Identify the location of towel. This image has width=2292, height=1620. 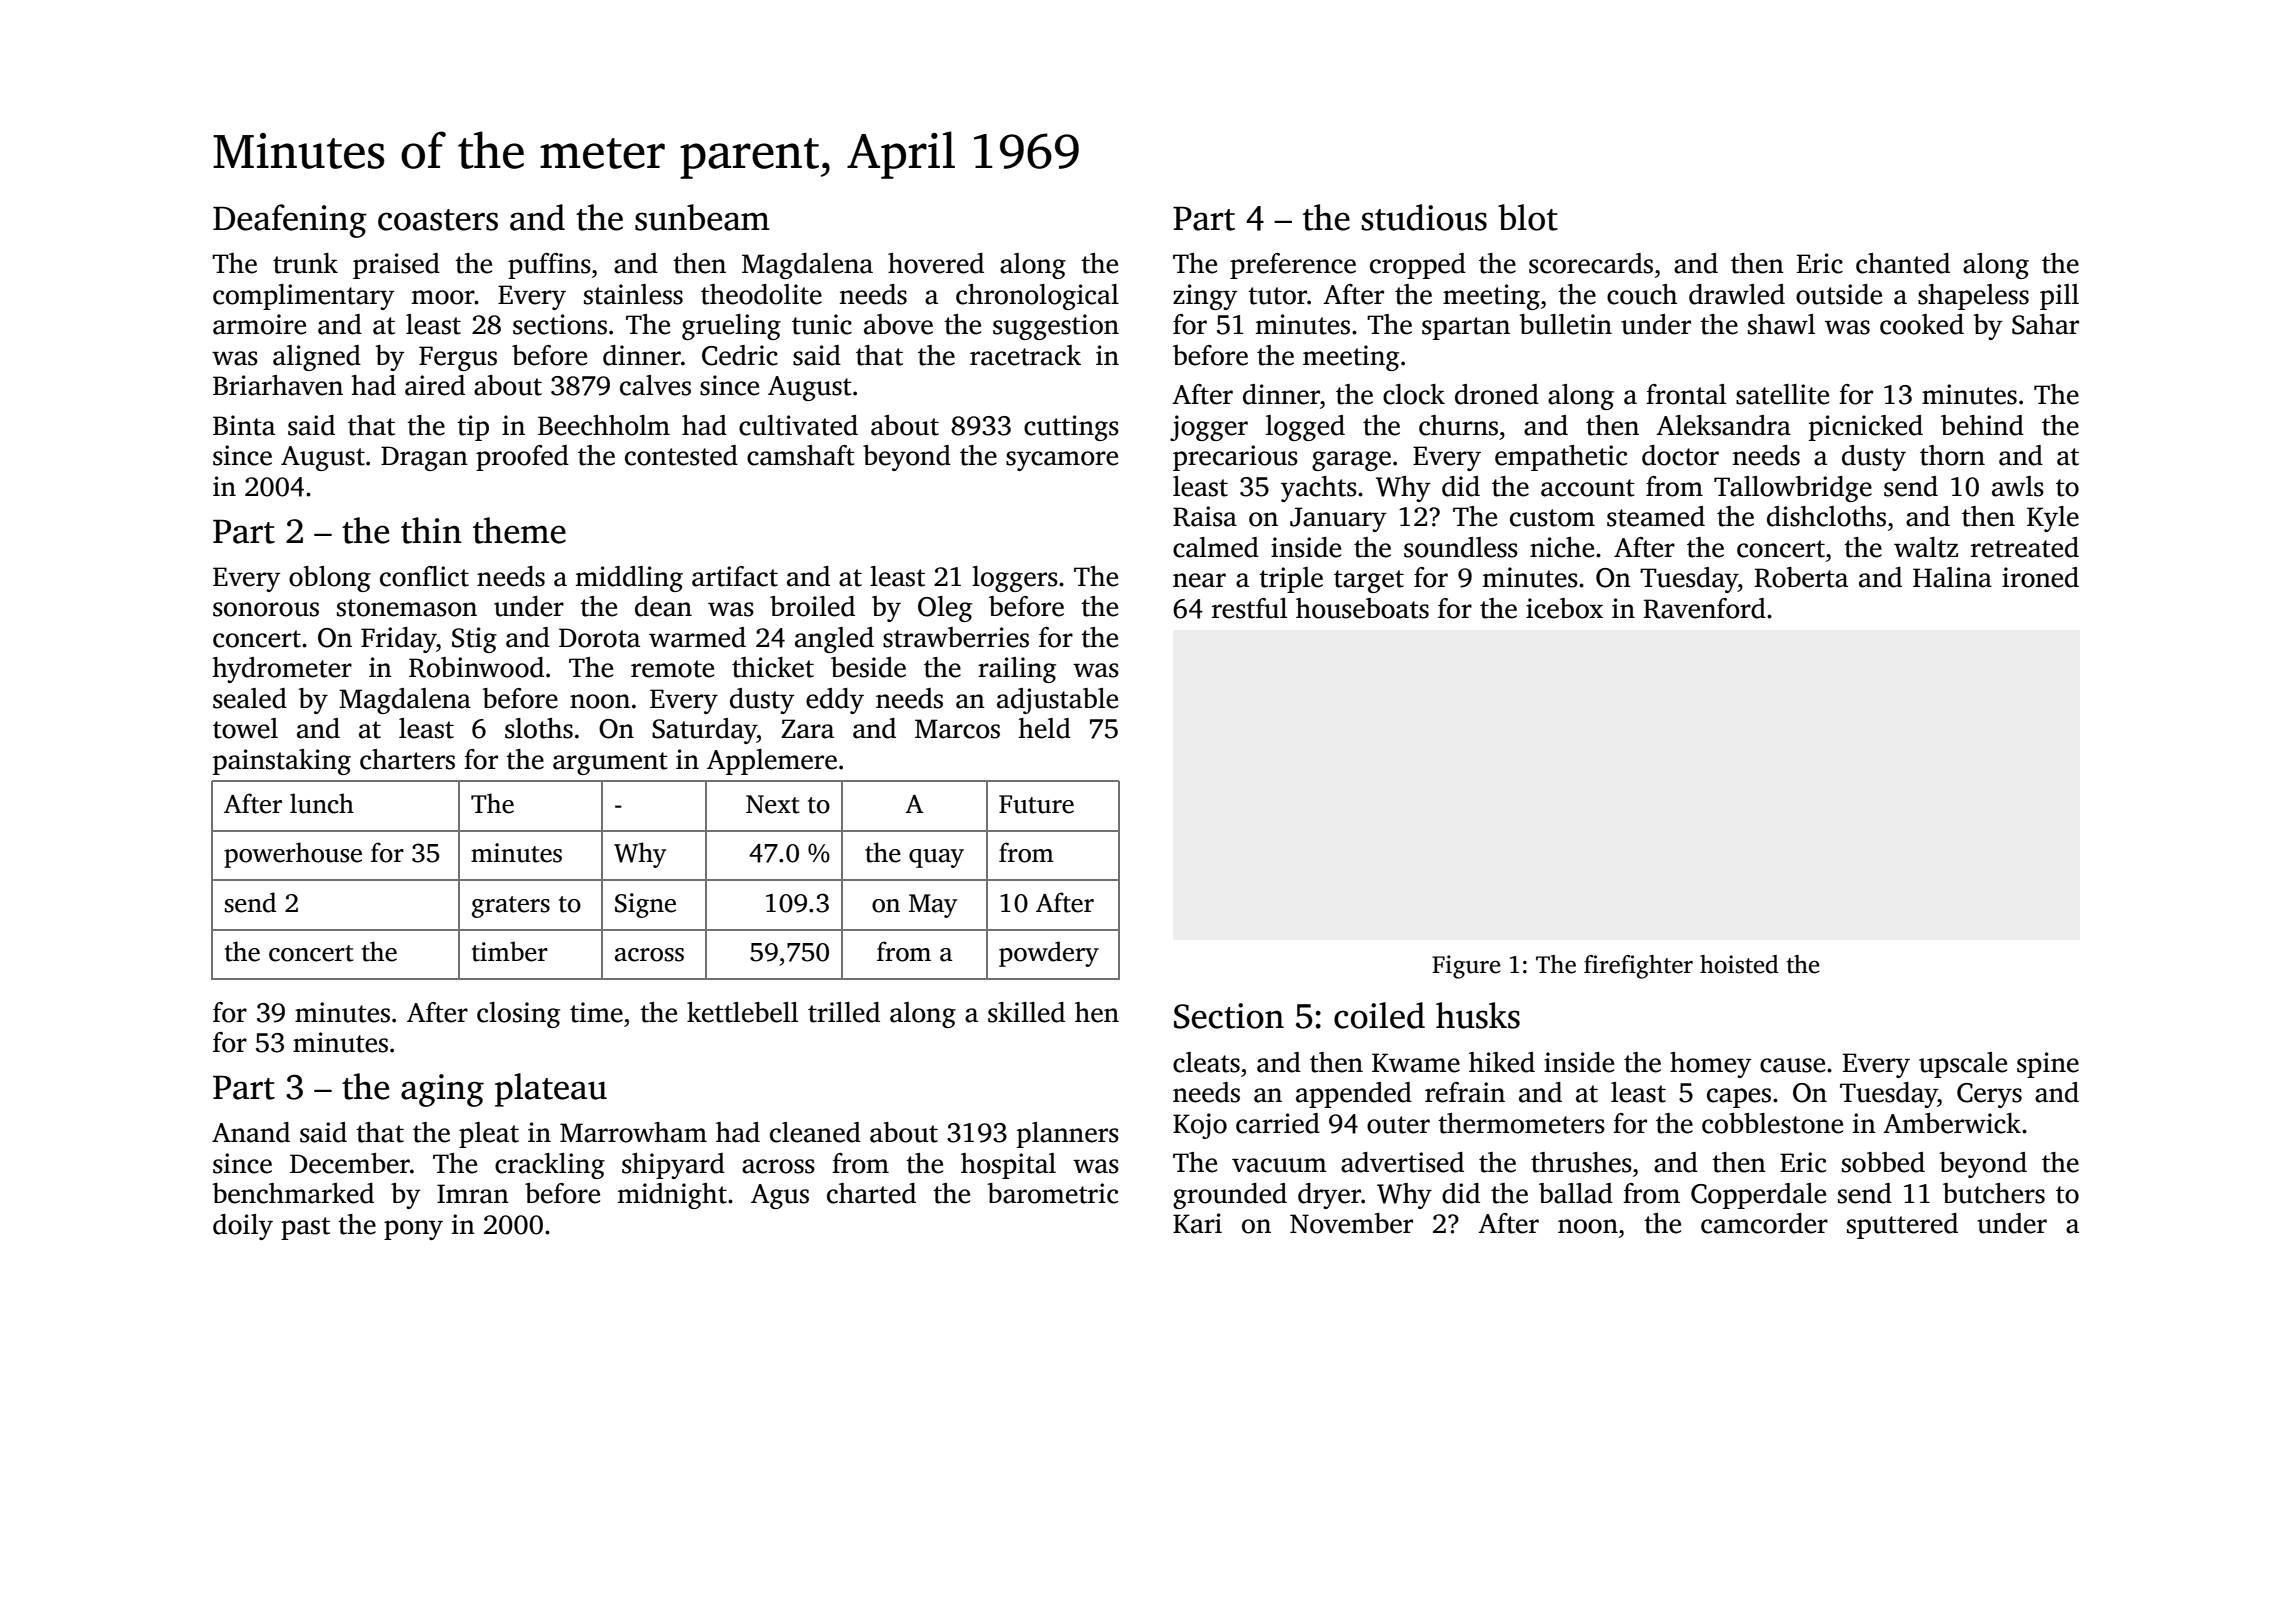
(245, 728).
